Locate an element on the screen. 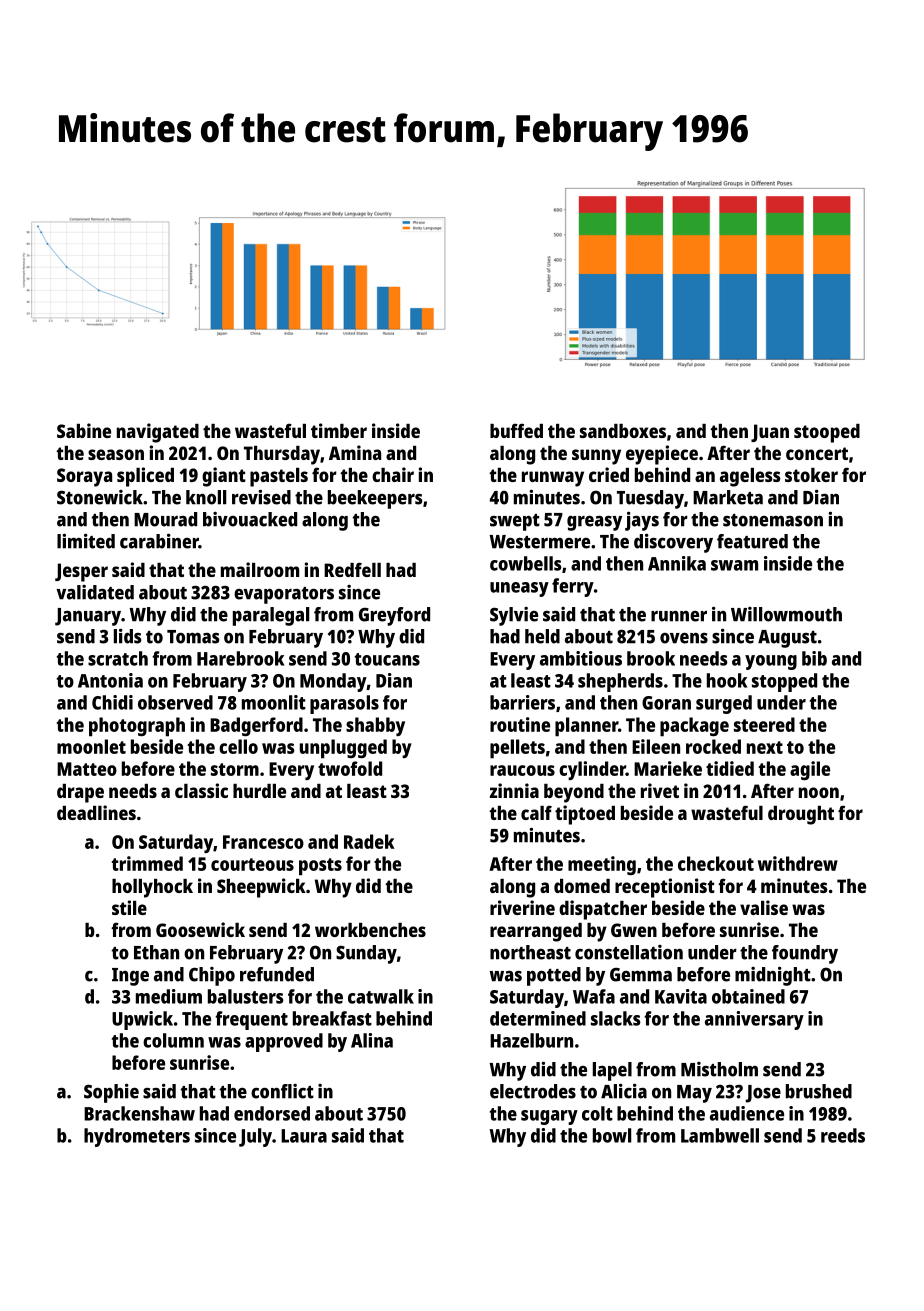 The image size is (924, 1311). Inge is located at coordinates (130, 977).
